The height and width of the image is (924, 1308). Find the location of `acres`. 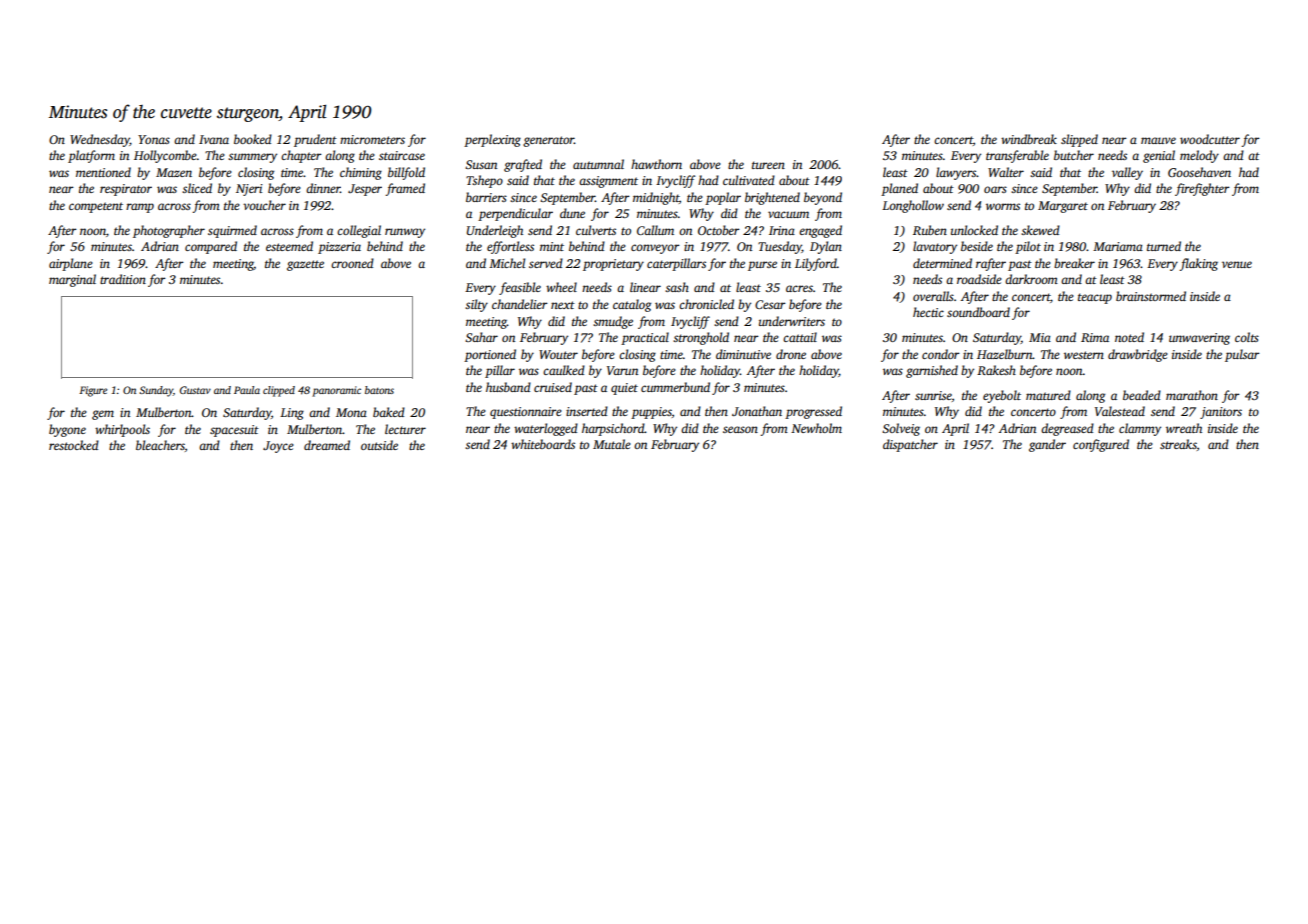

acres is located at coordinates (799, 288).
